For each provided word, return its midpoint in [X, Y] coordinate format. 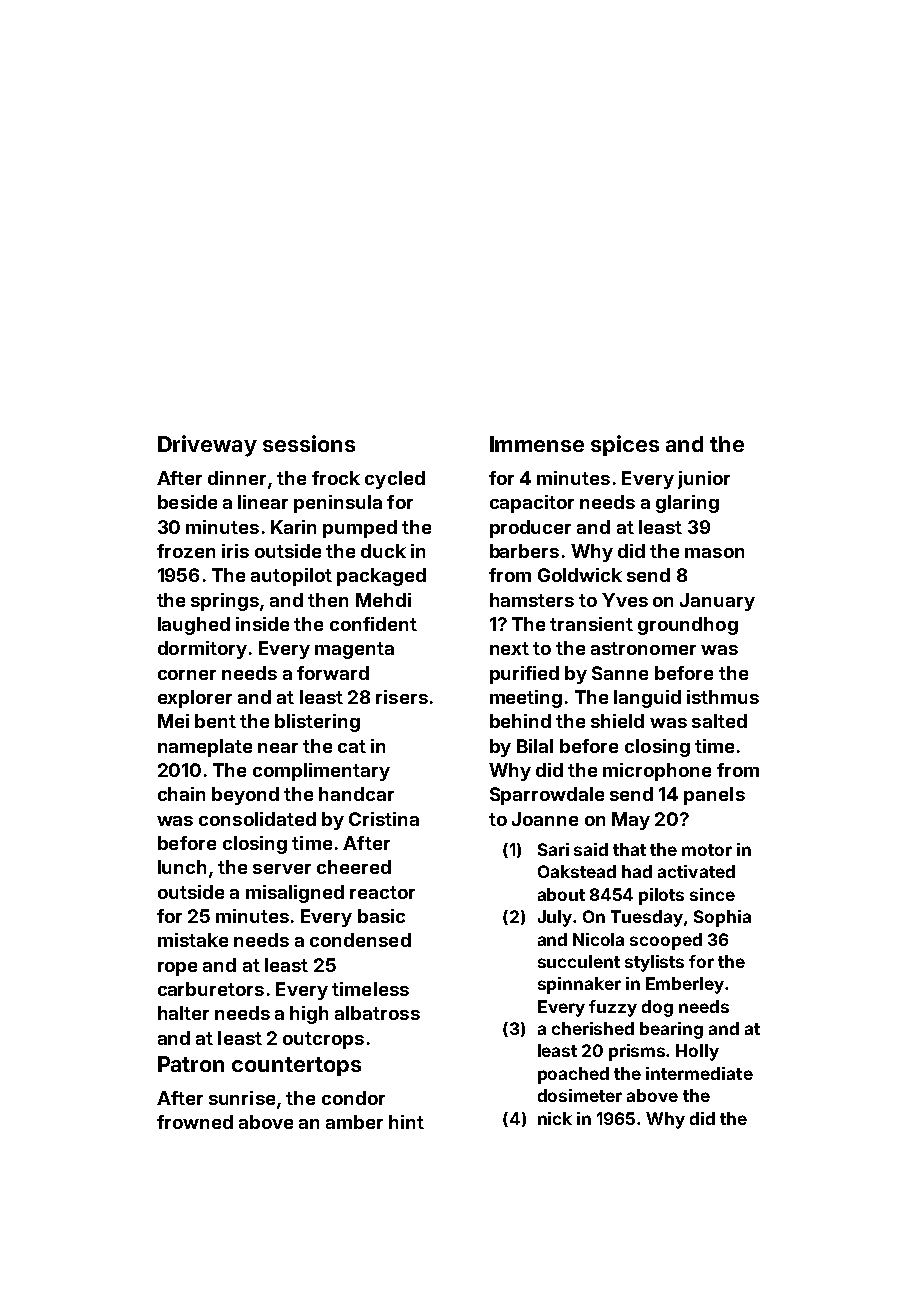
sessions [309, 443]
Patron [191, 1064]
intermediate [699, 1073]
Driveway [207, 446]
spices [625, 445]
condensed [360, 940]
